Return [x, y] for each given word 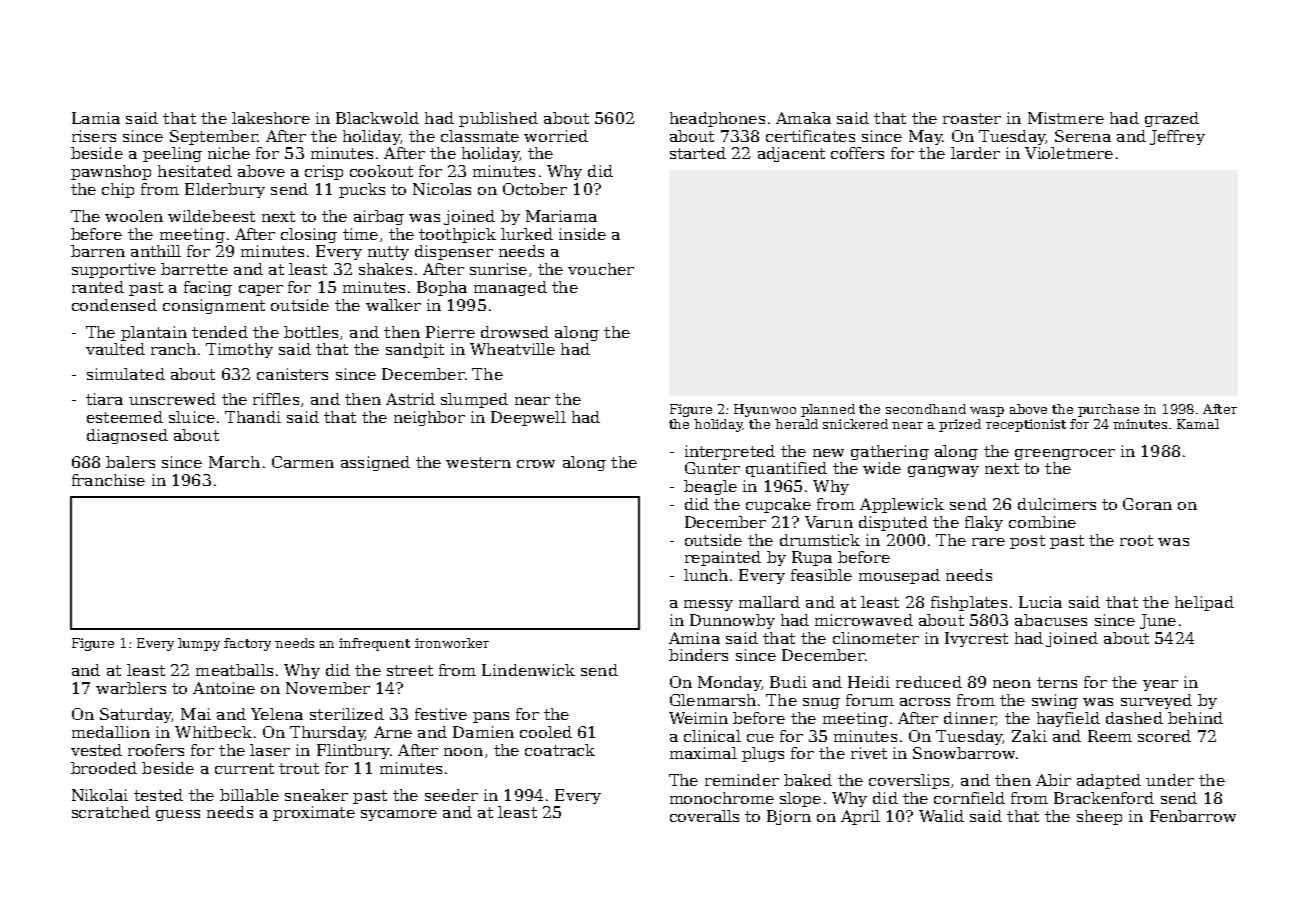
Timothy [239, 350]
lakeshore [271, 118]
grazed [1172, 119]
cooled [546, 732]
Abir [1053, 780]
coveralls [704, 816]
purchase [1108, 410]
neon [1012, 684]
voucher [601, 269]
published [498, 119]
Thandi [253, 417]
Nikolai [100, 795]
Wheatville [512, 349]
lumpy [199, 644]
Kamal [1198, 424]
